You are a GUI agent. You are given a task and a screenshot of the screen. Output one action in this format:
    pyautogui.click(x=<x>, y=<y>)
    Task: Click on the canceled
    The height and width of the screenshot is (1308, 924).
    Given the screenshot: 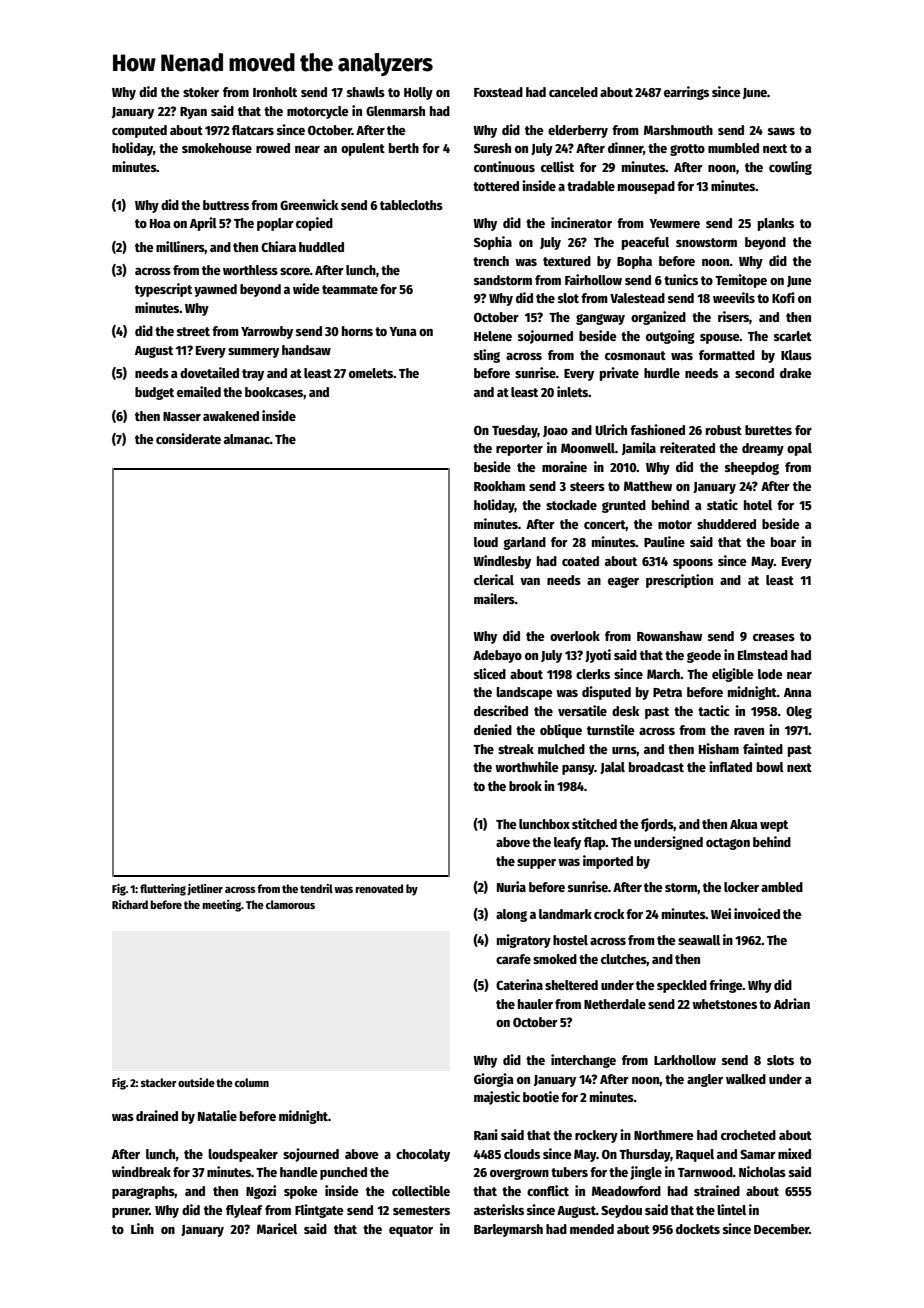 What is the action you would take?
    pyautogui.click(x=573, y=92)
